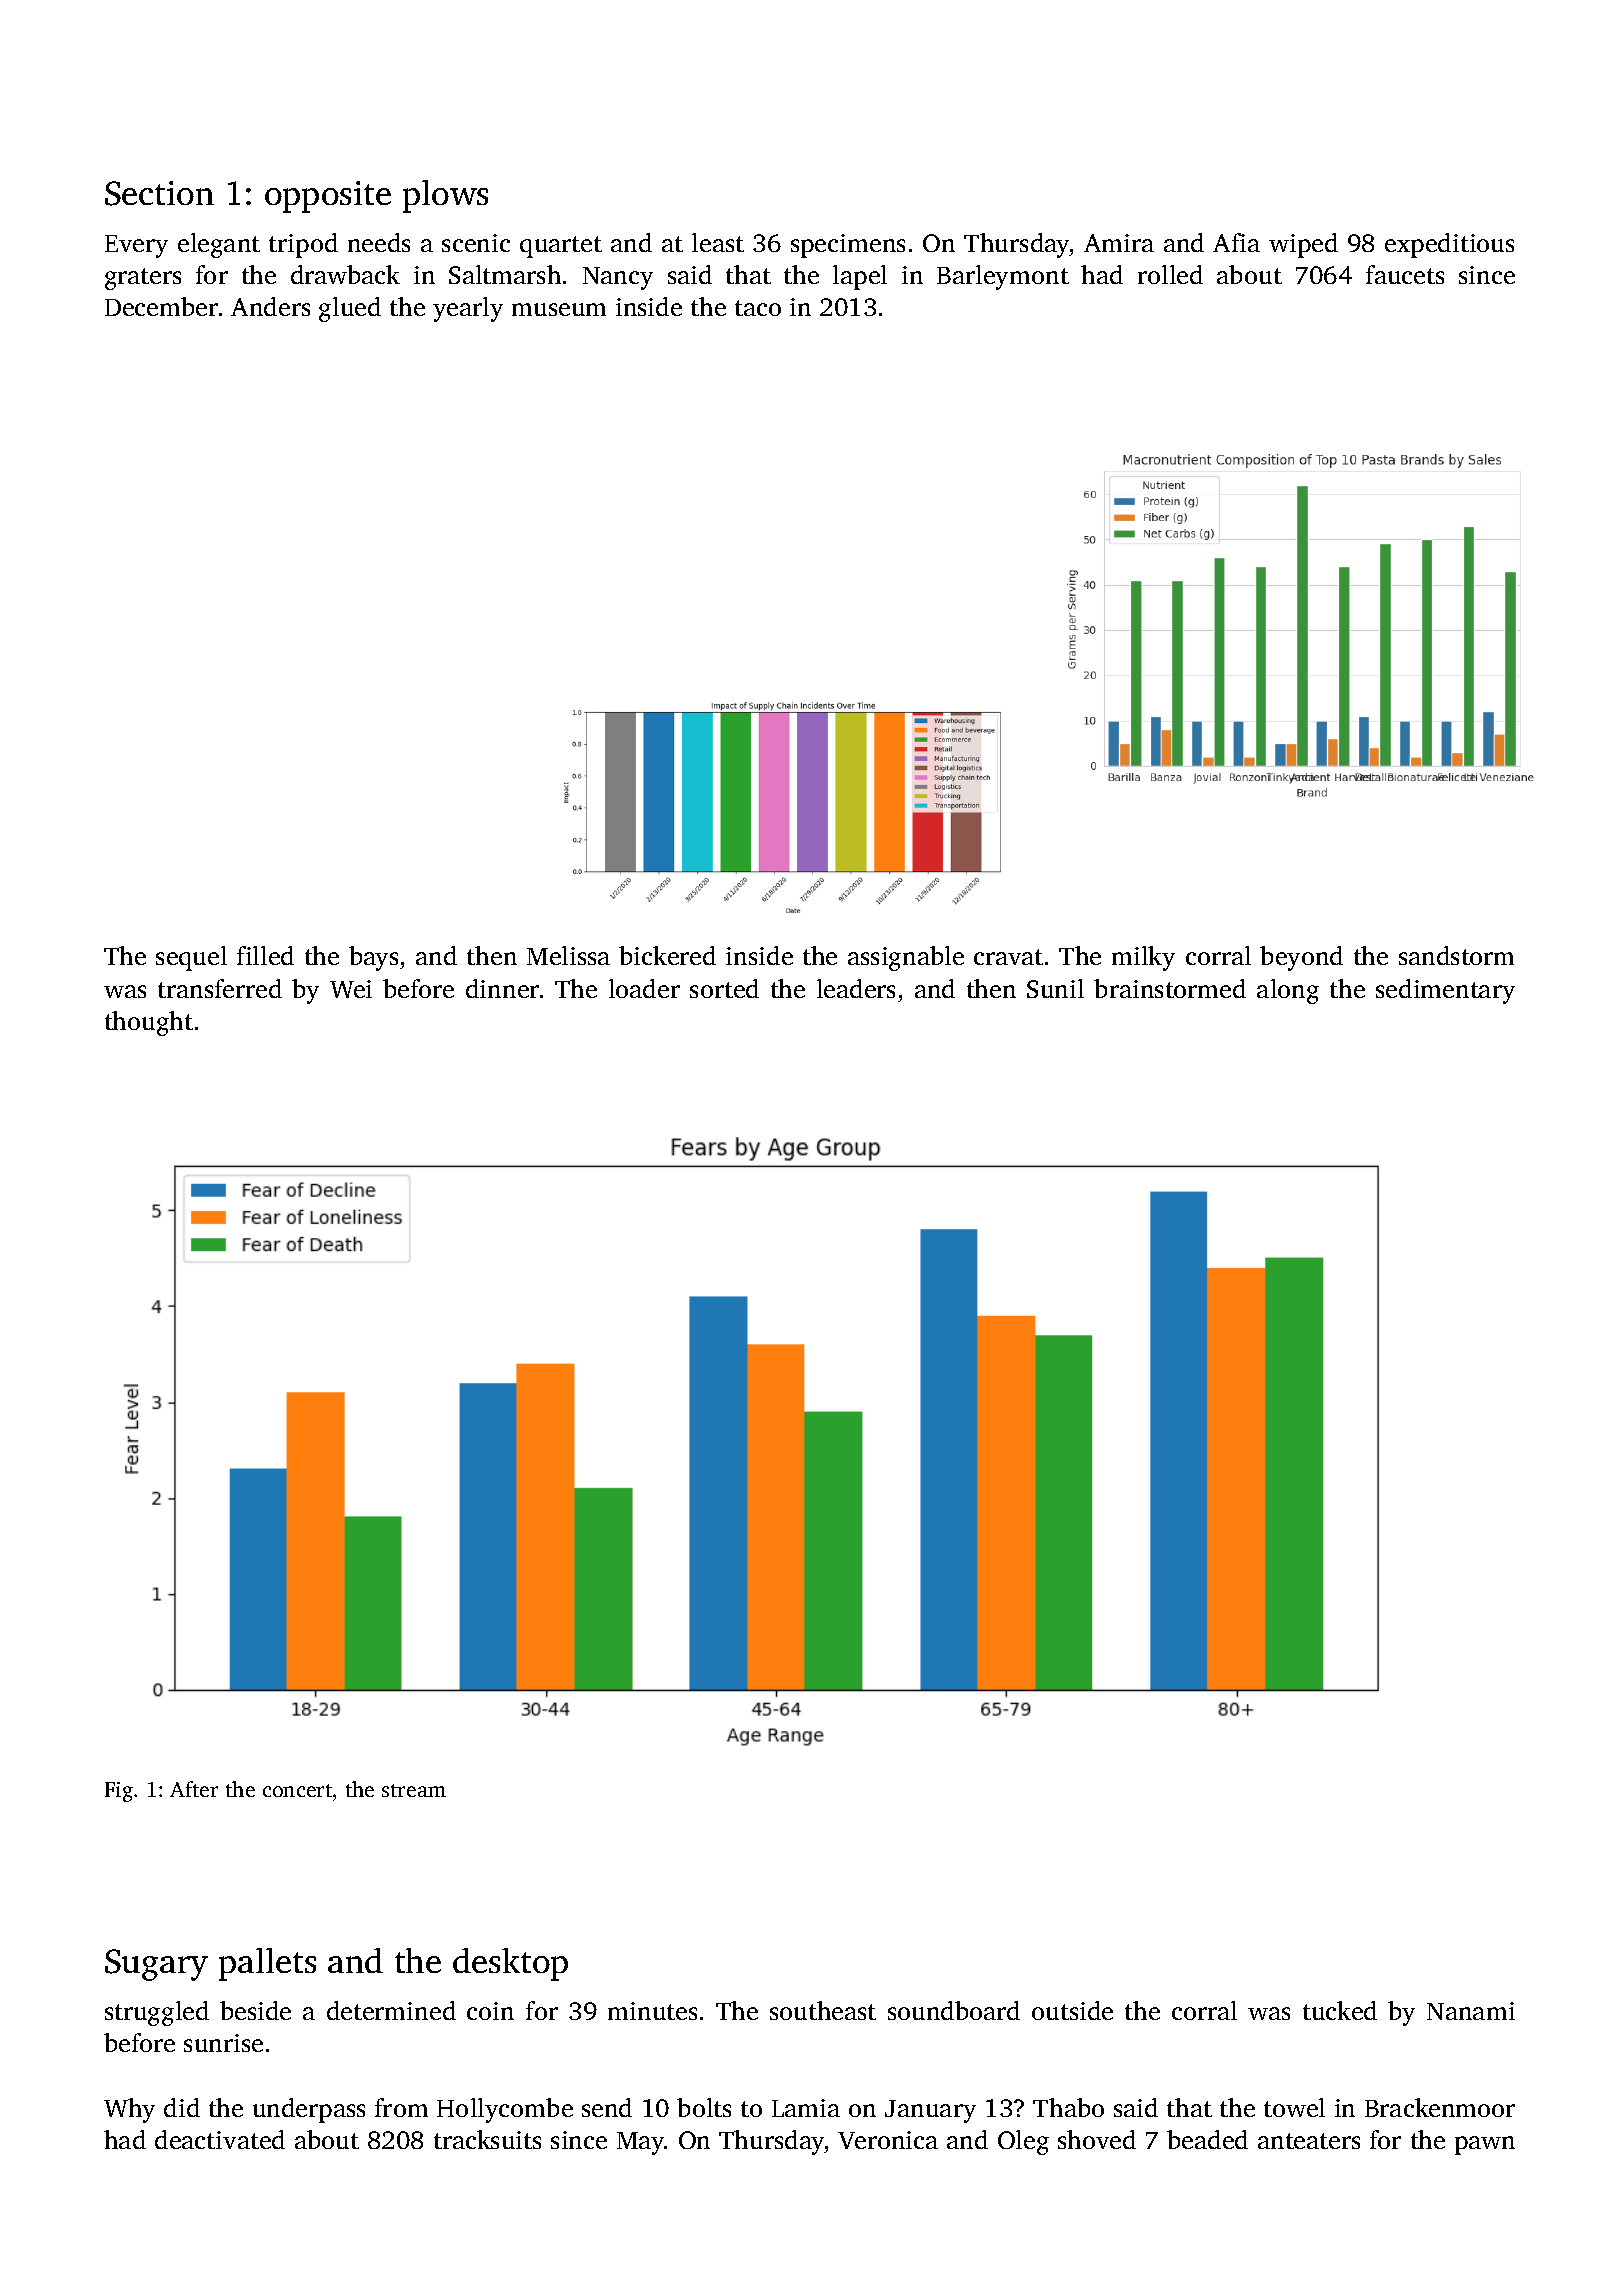 Image resolution: width=1620 pixels, height=2292 pixels. Describe the element at coordinates (1170, 988) in the image. I see `brainstormed` at that location.
